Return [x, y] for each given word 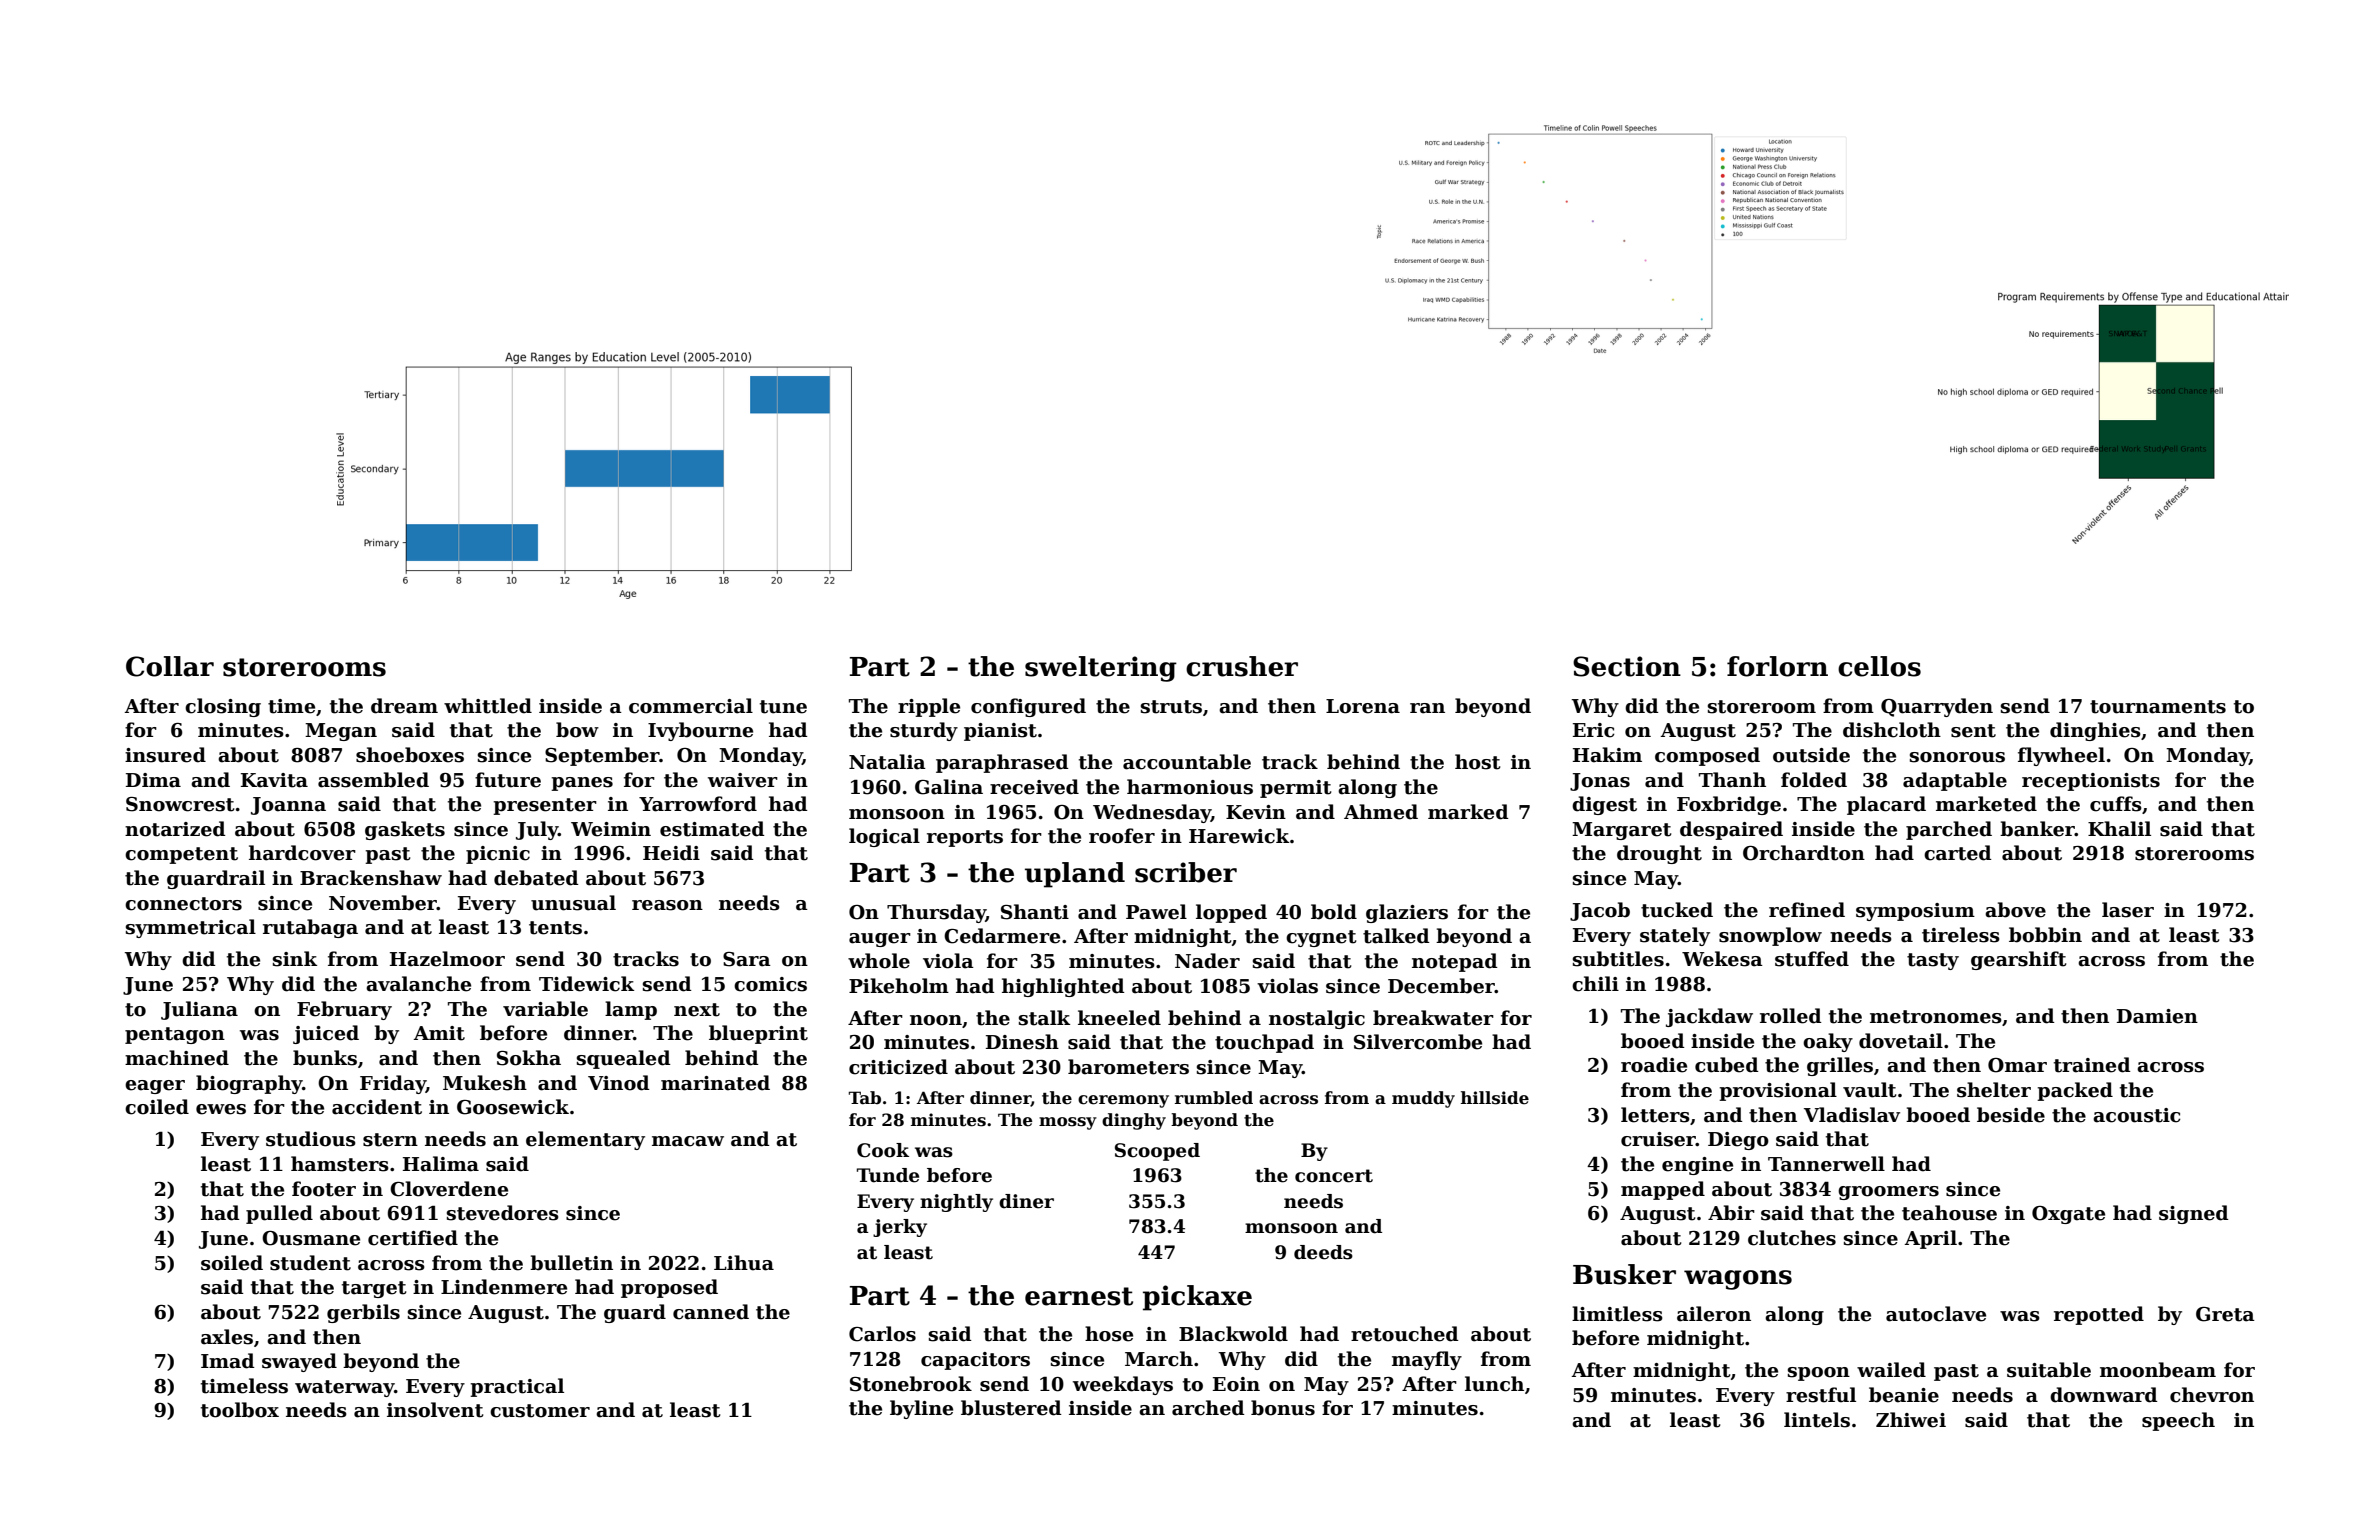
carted [1957, 853]
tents [555, 928]
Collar [170, 666]
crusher [1242, 666]
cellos [1879, 666]
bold [1334, 912]
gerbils [363, 1313]
